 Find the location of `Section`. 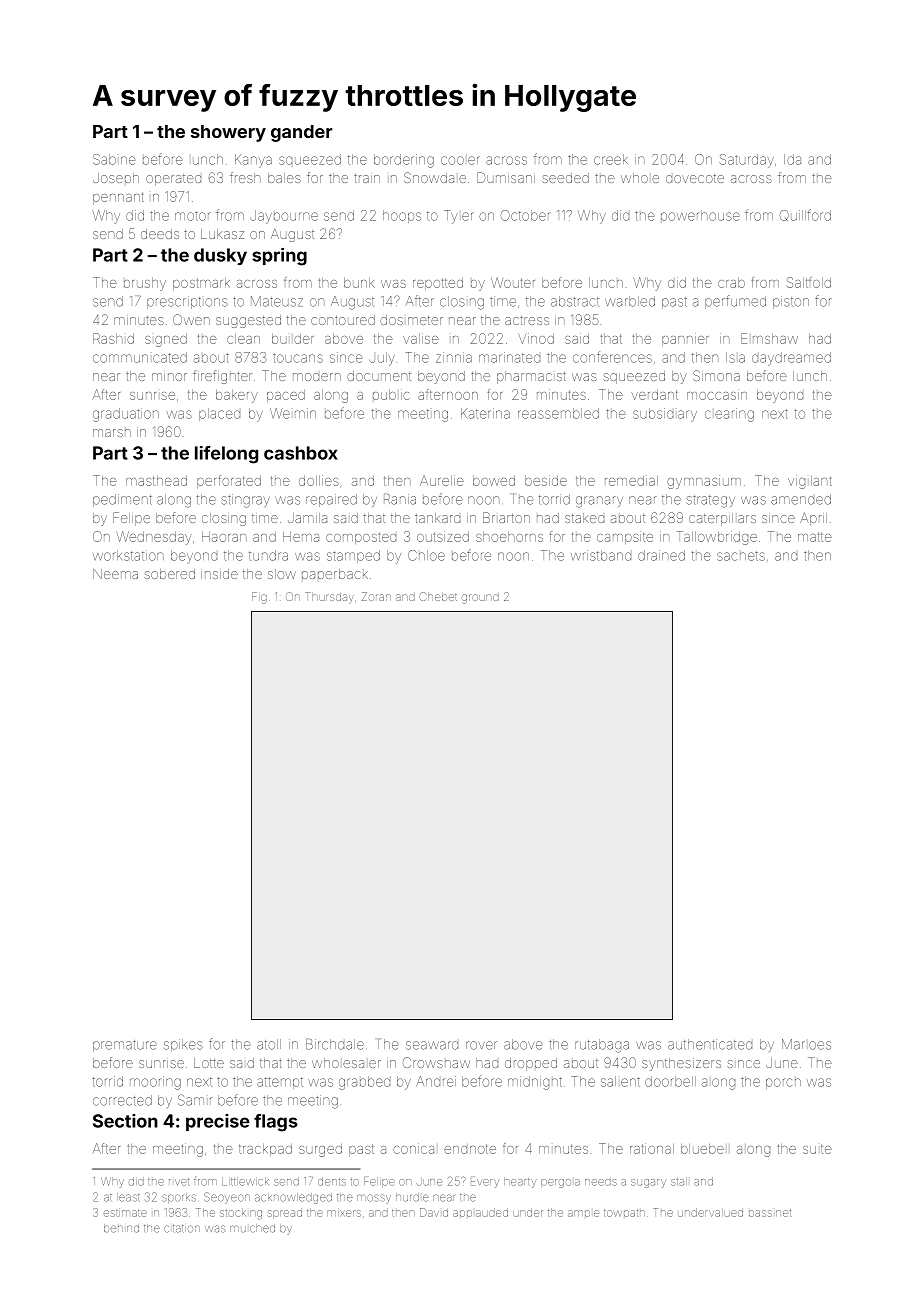

Section is located at coordinates (125, 1121).
